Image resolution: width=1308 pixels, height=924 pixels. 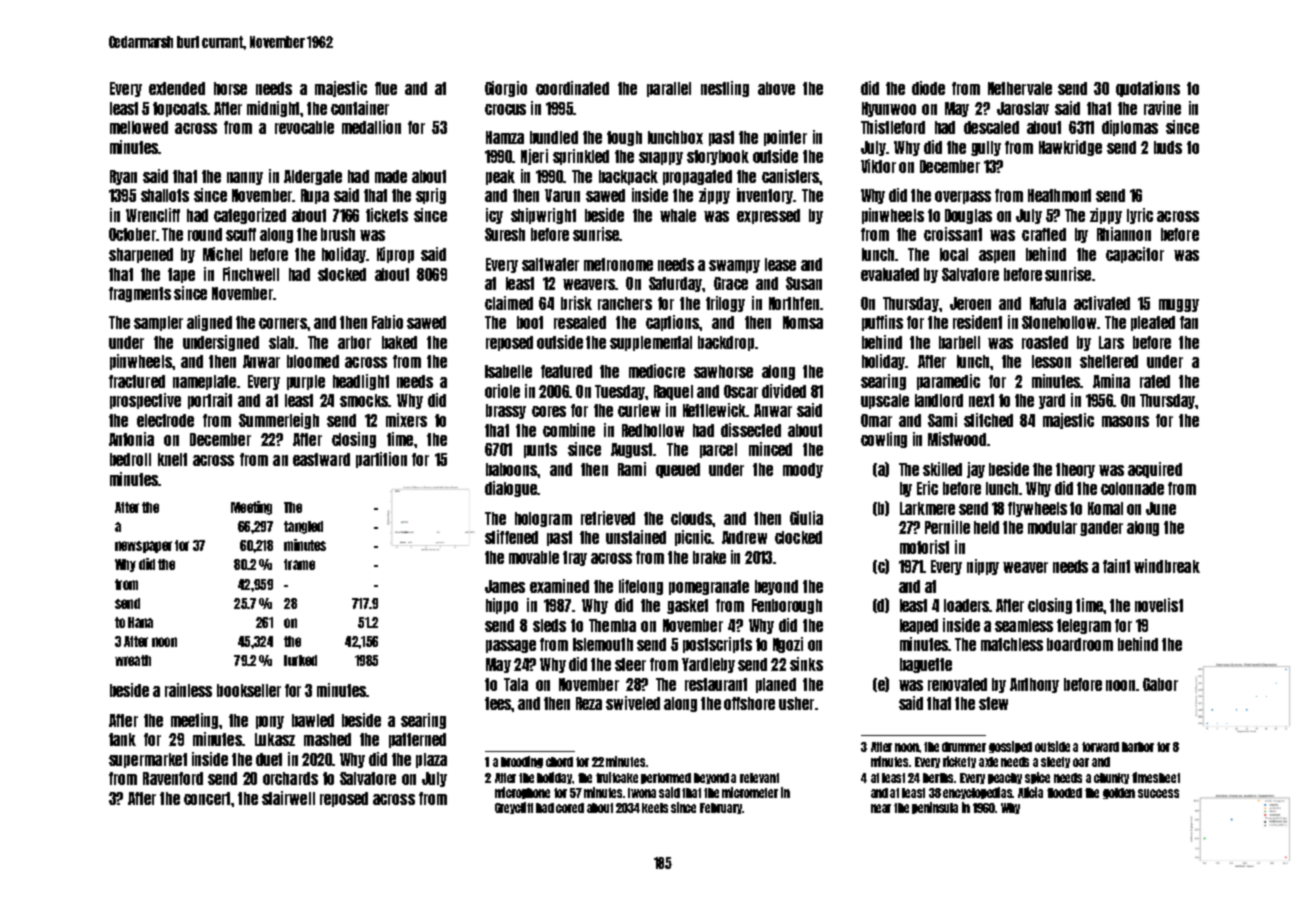 What do you see at coordinates (288, 798) in the document?
I see `stairwell` at bounding box center [288, 798].
